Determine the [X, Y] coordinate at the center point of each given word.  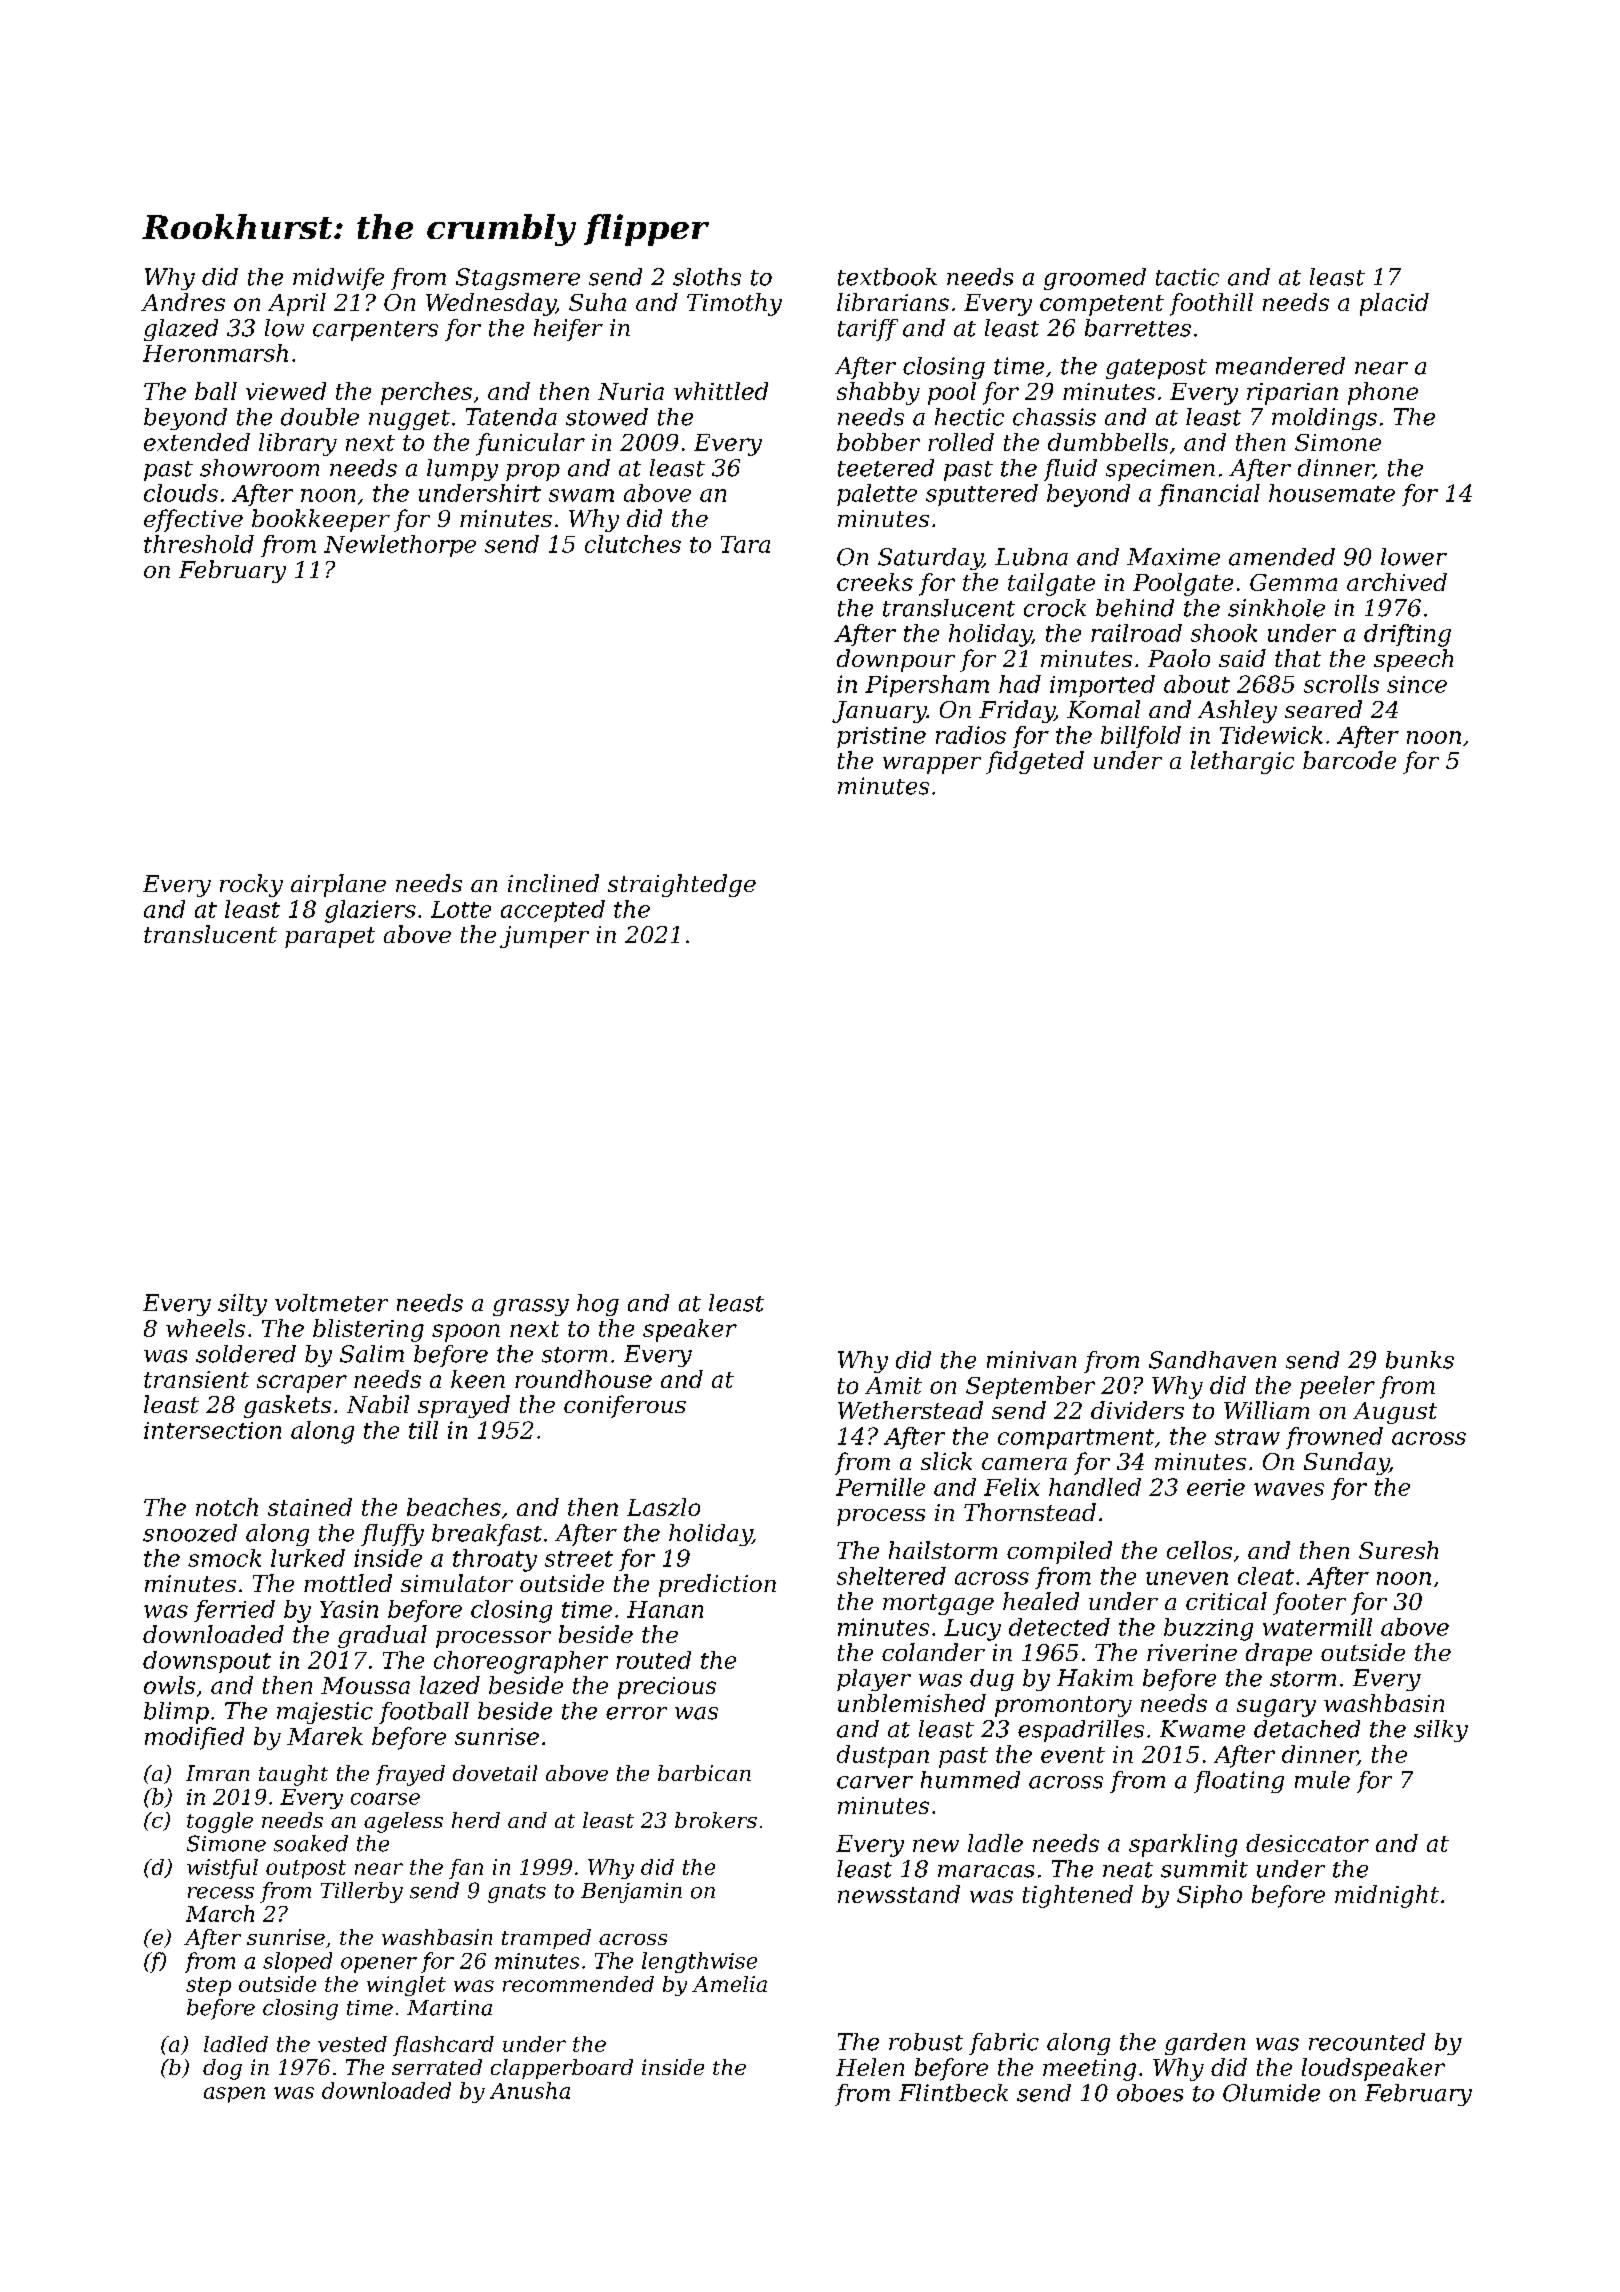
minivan [1031, 1360]
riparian [1292, 394]
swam [581, 495]
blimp [176, 1713]
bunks [1420, 1360]
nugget [409, 420]
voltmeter [331, 1303]
